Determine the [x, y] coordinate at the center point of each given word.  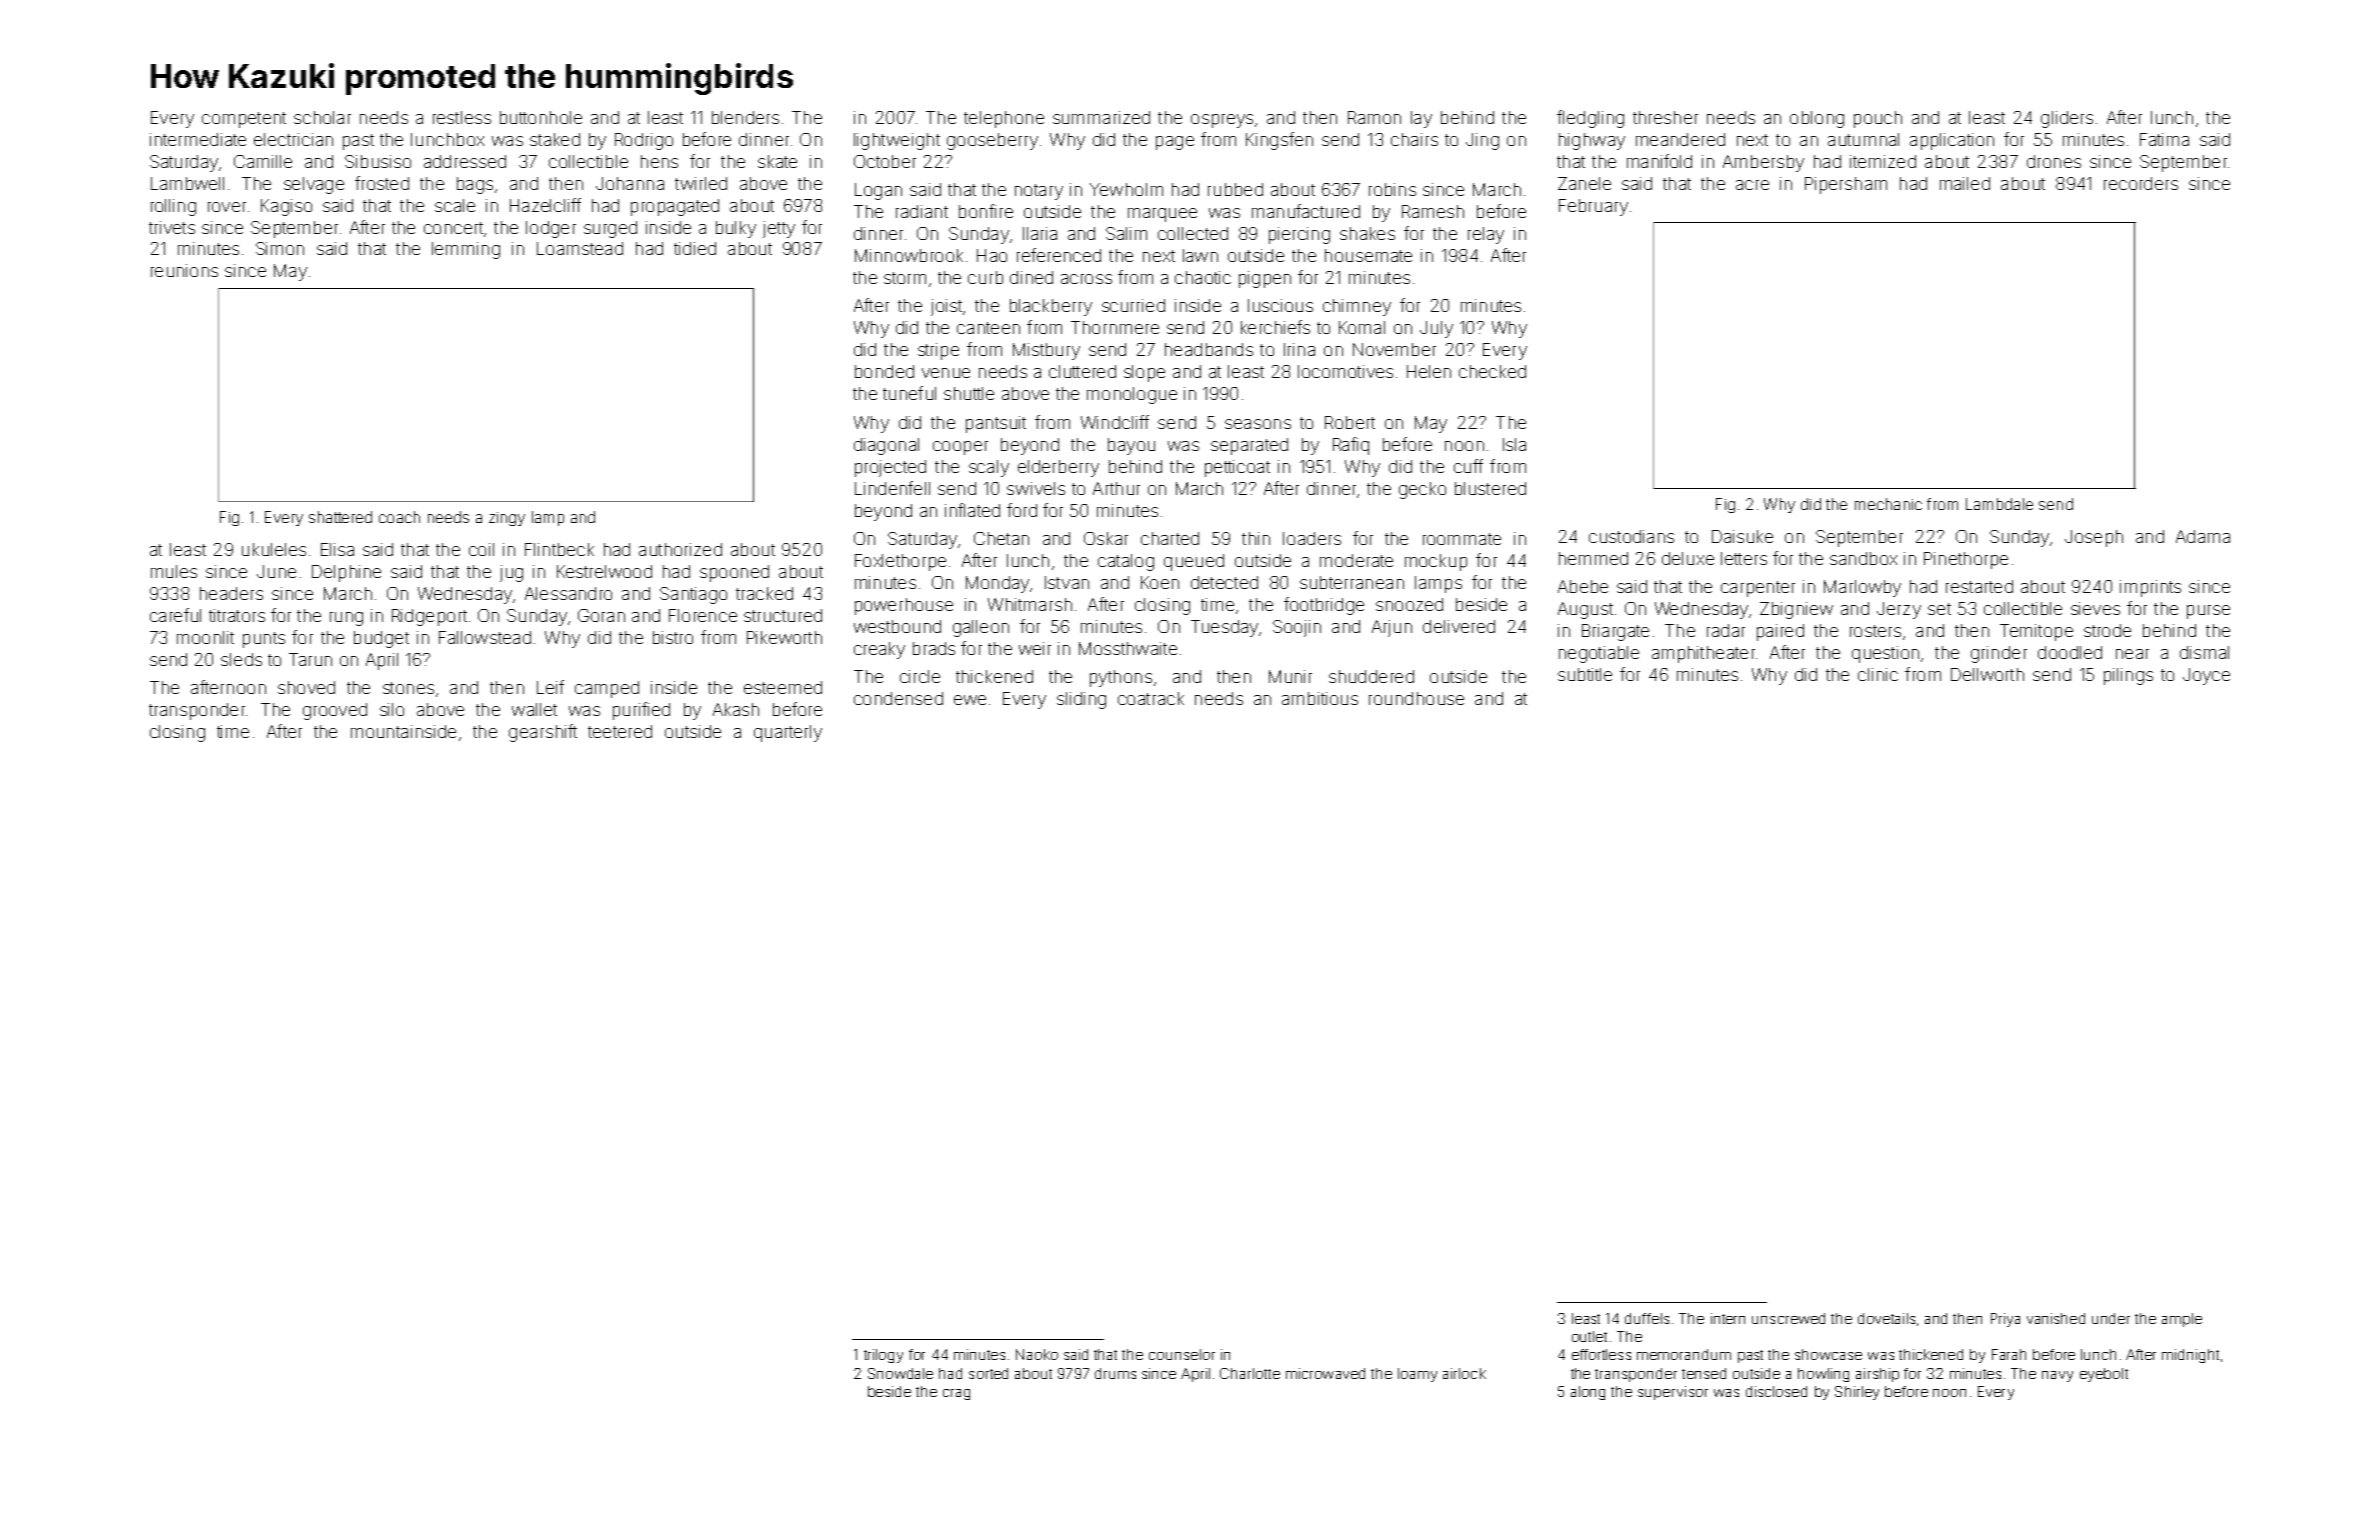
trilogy [883, 1356]
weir [1035, 648]
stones [408, 688]
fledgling [1590, 119]
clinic [1878, 674]
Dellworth [1987, 674]
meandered [1680, 139]
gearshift [543, 733]
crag [956, 1394]
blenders [745, 117]
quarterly [788, 733]
